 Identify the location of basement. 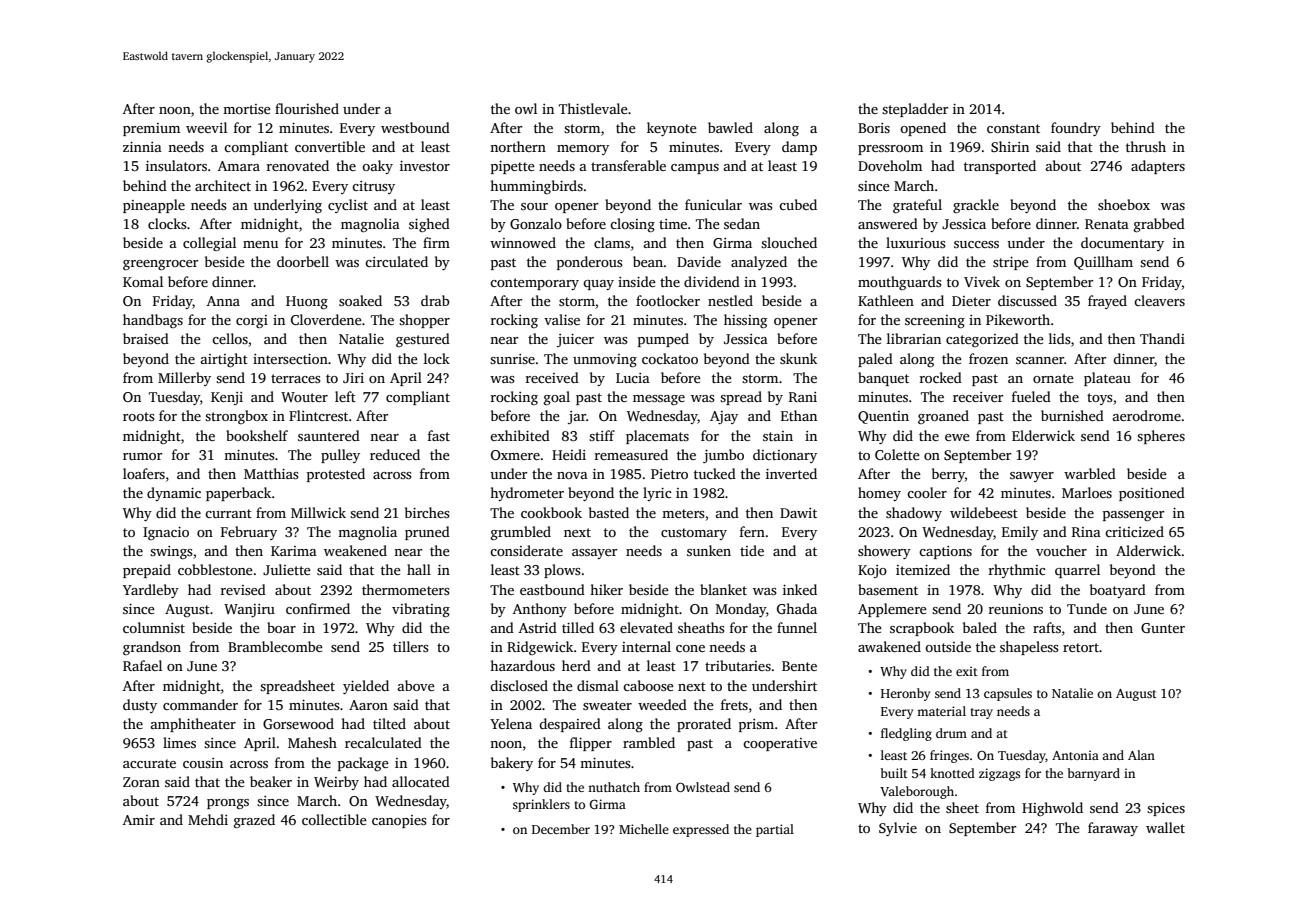
(888, 589).
